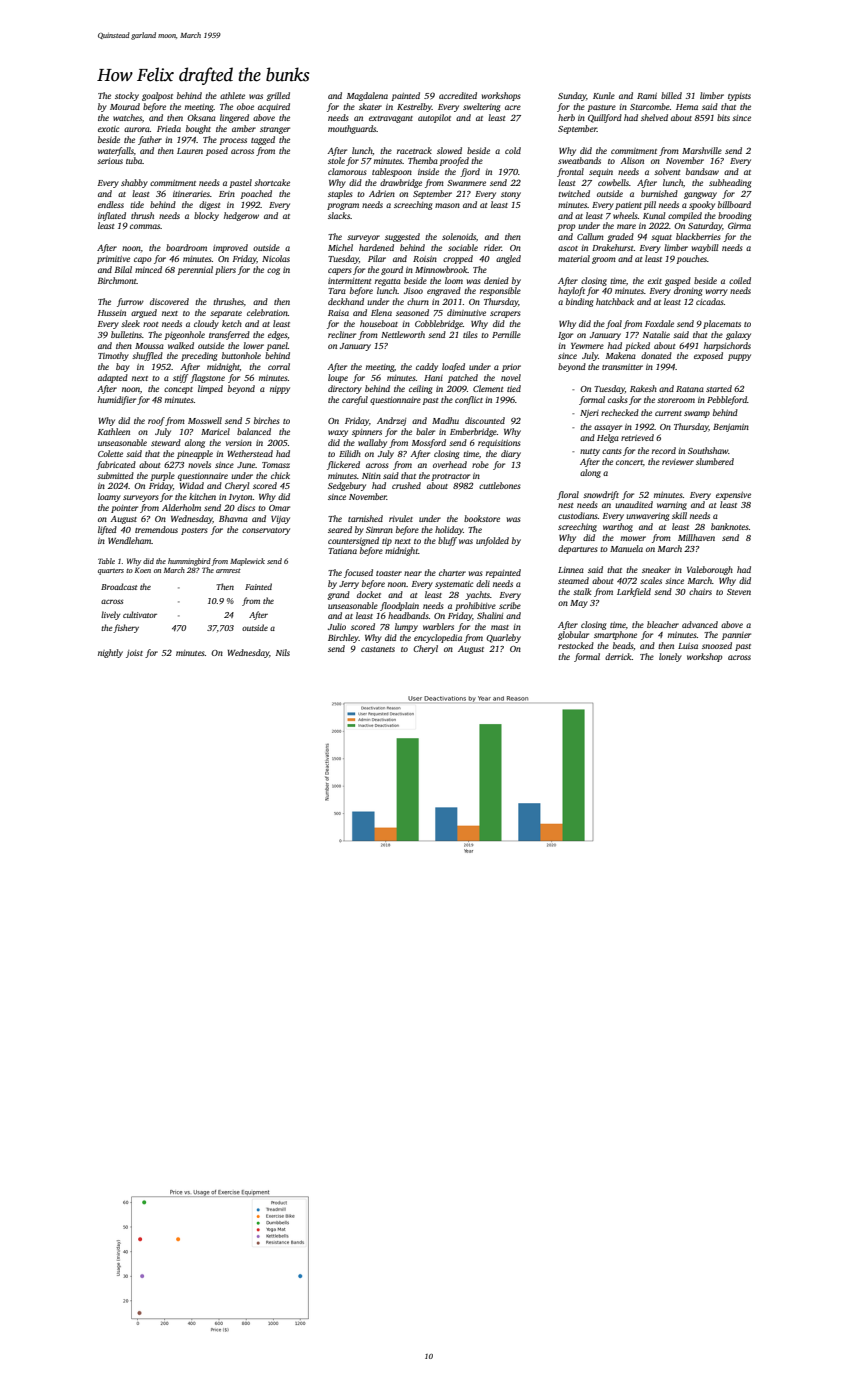 Image resolution: width=849 pixels, height=1400 pixels. What do you see at coordinates (459, 236) in the screenshot?
I see `solenoids` at bounding box center [459, 236].
